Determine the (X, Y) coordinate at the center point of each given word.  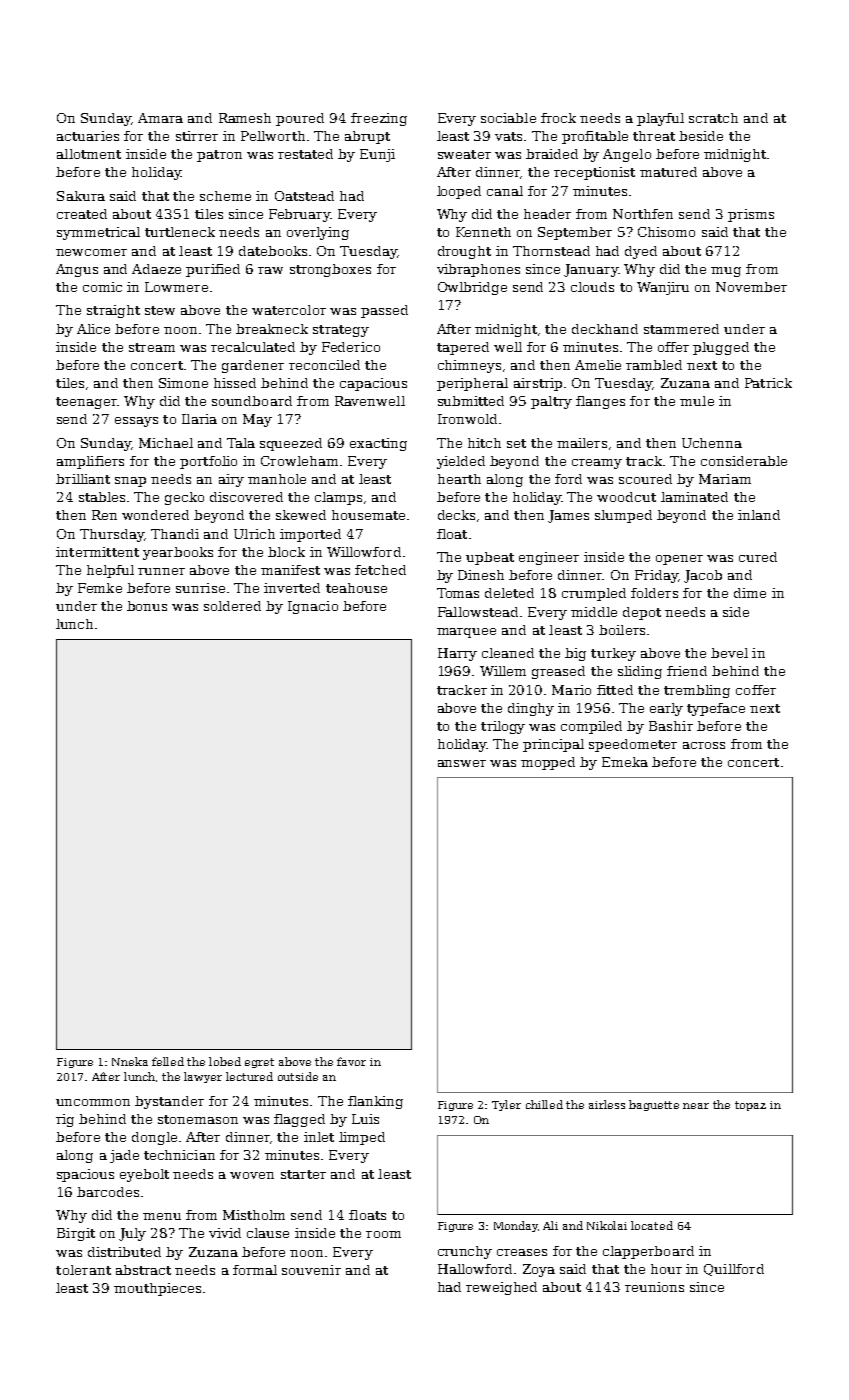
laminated (694, 497)
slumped (623, 516)
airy (231, 480)
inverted (292, 588)
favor (351, 1061)
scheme (225, 196)
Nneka (130, 1061)
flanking (375, 1102)
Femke (100, 588)
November (751, 287)
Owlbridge (472, 288)
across (704, 745)
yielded (461, 462)
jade (124, 1156)
